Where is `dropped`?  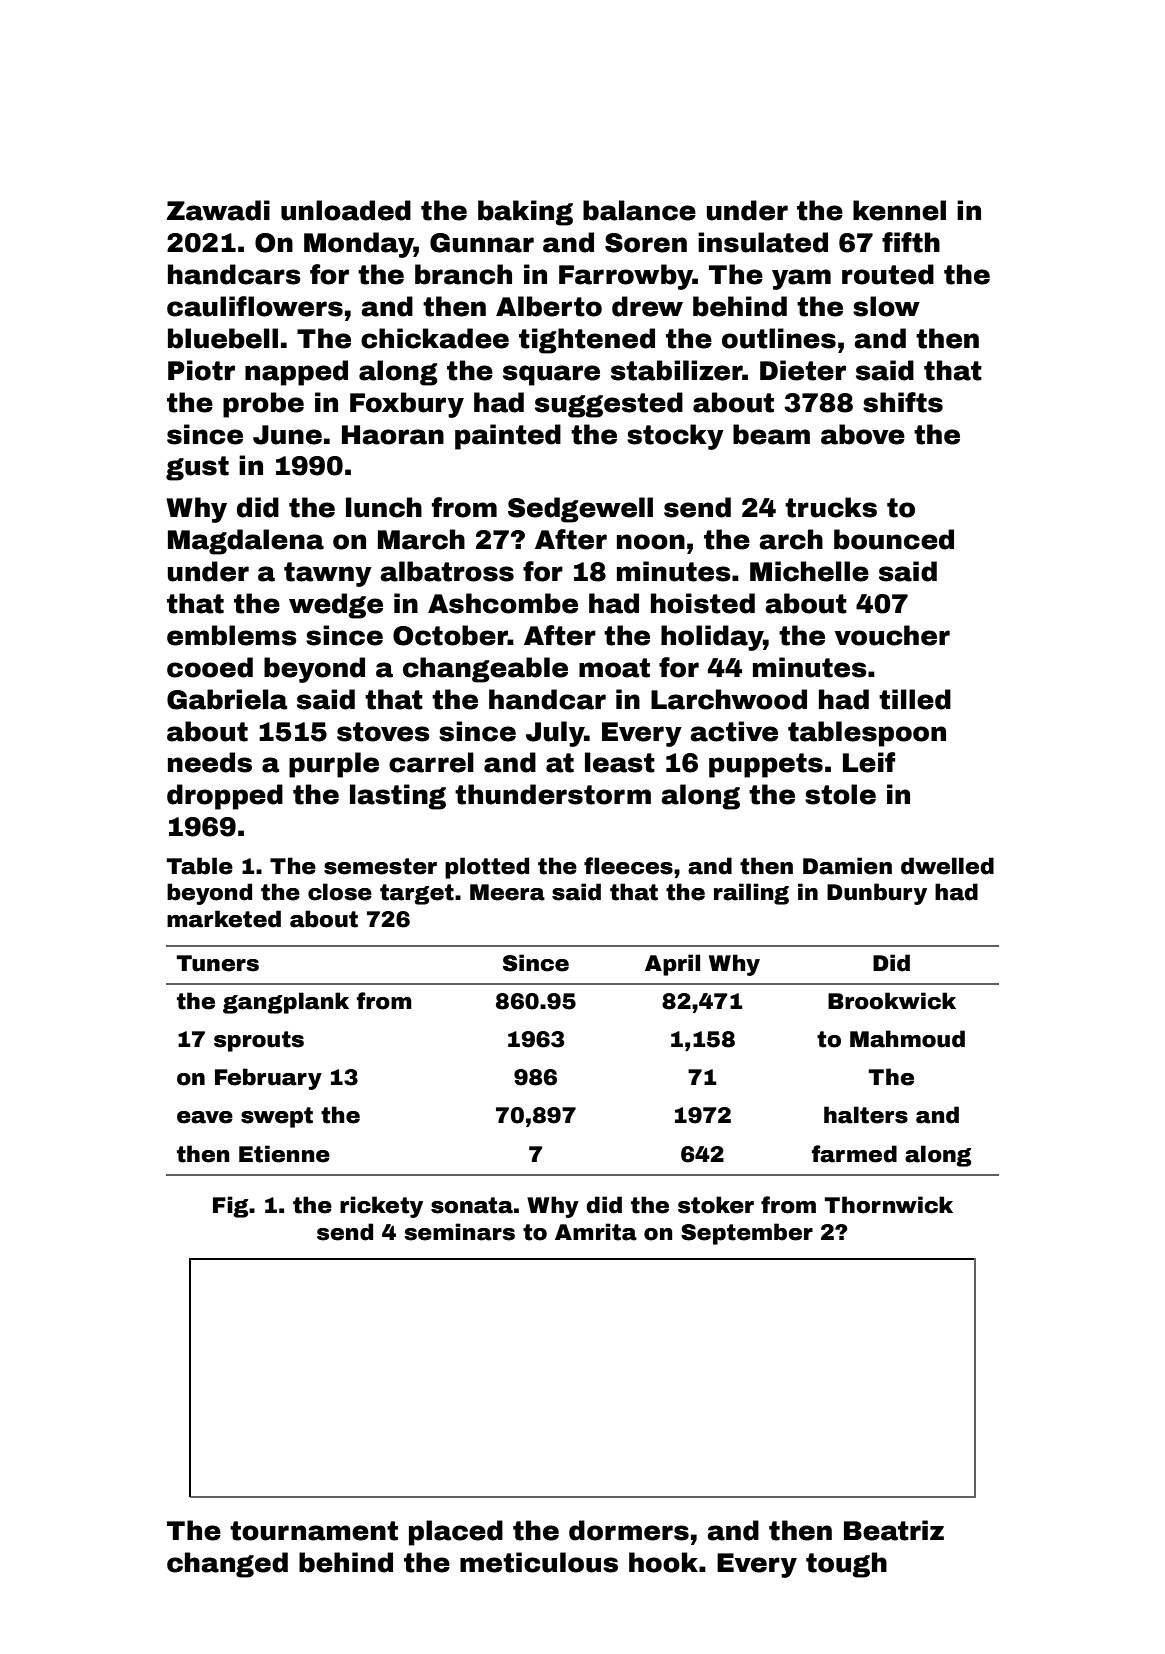
dropped is located at coordinates (225, 797).
